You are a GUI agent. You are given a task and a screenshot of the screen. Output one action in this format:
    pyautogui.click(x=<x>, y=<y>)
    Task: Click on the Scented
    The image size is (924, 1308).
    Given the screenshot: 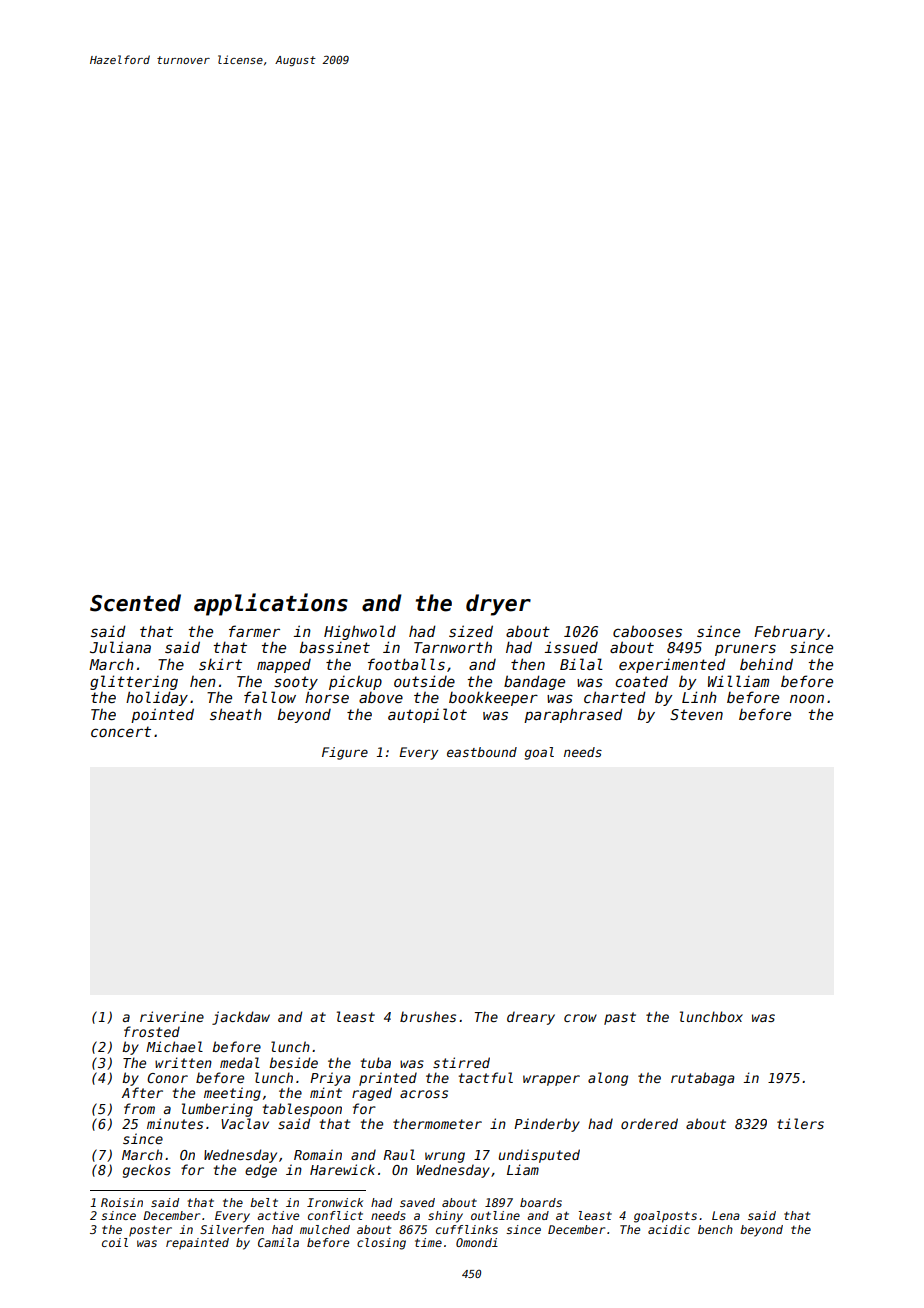 What is the action you would take?
    pyautogui.click(x=135, y=603)
